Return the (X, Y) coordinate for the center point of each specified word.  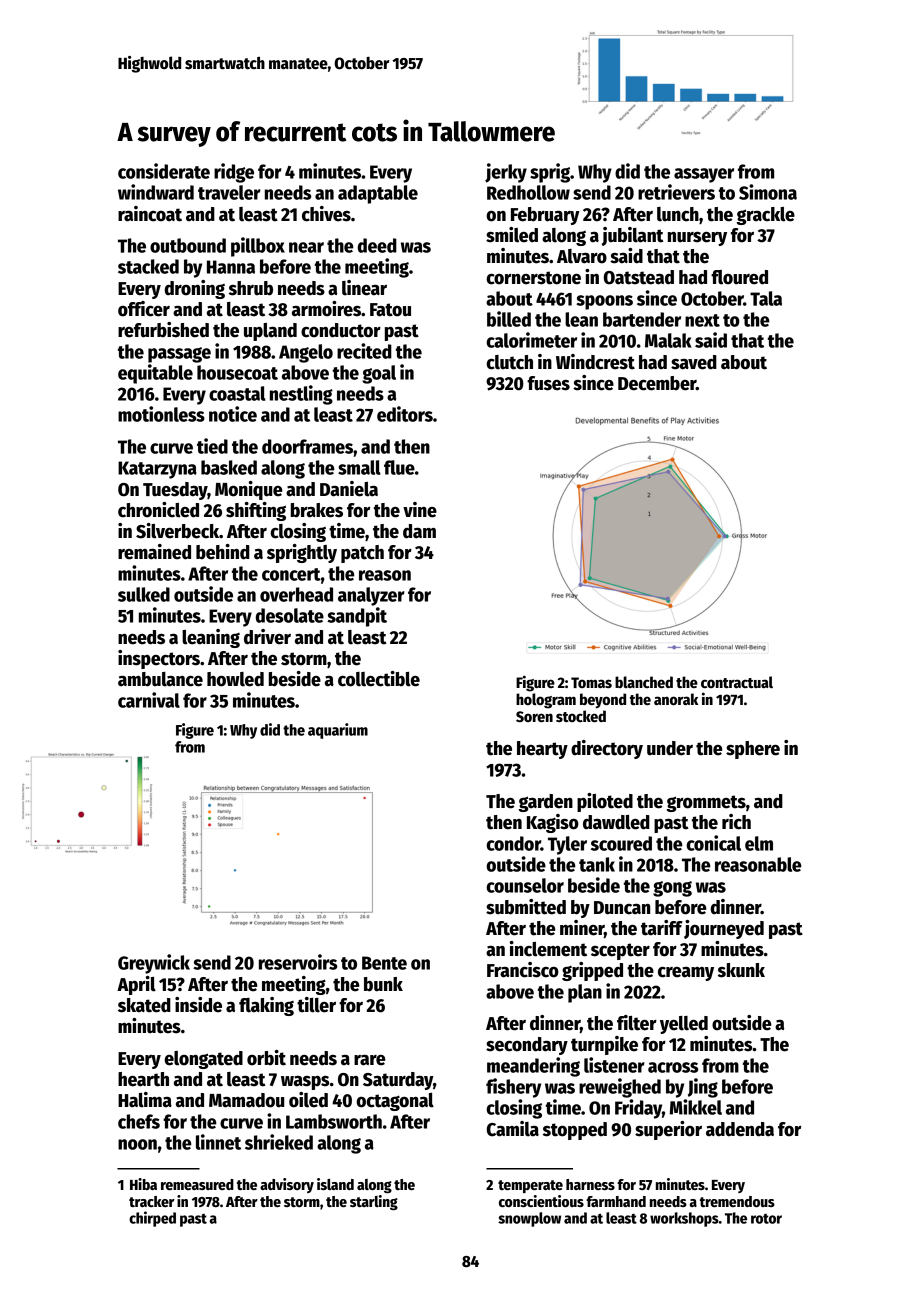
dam (419, 531)
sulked (144, 594)
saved (694, 362)
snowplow (529, 1219)
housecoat (237, 372)
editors (405, 414)
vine (420, 510)
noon (137, 1144)
